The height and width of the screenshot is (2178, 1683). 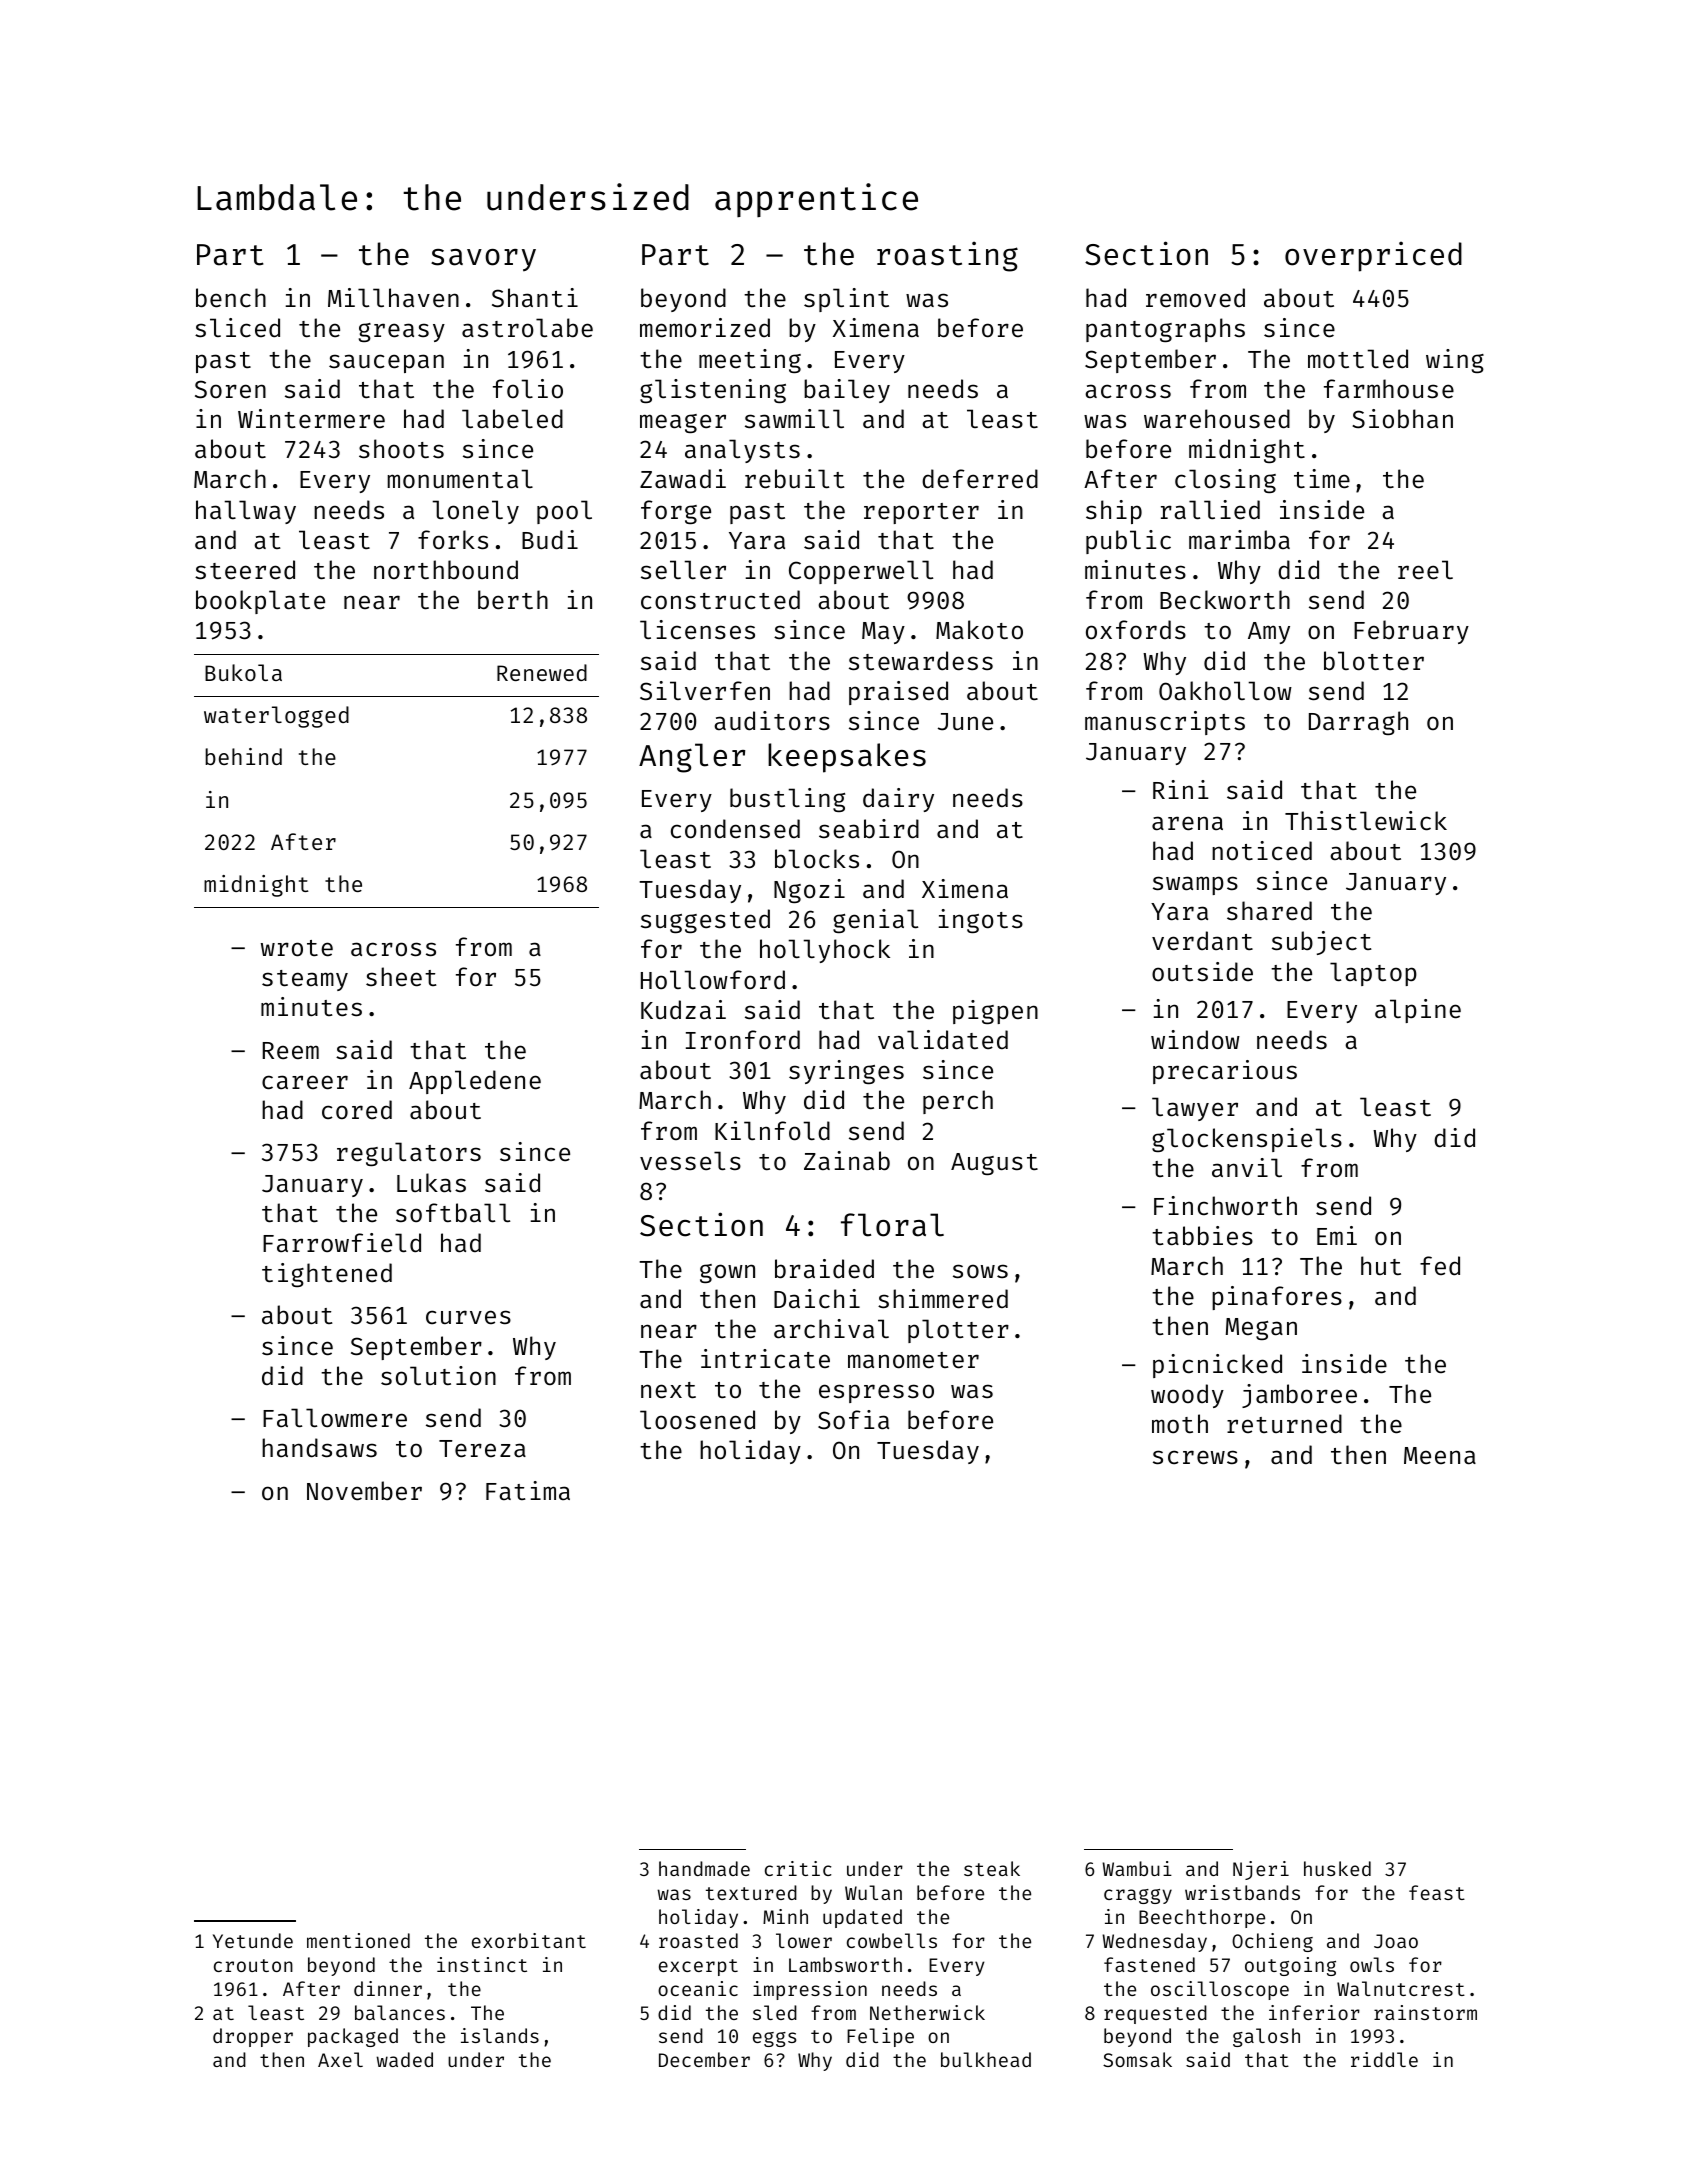 I want to click on vessels, so click(x=690, y=1161).
